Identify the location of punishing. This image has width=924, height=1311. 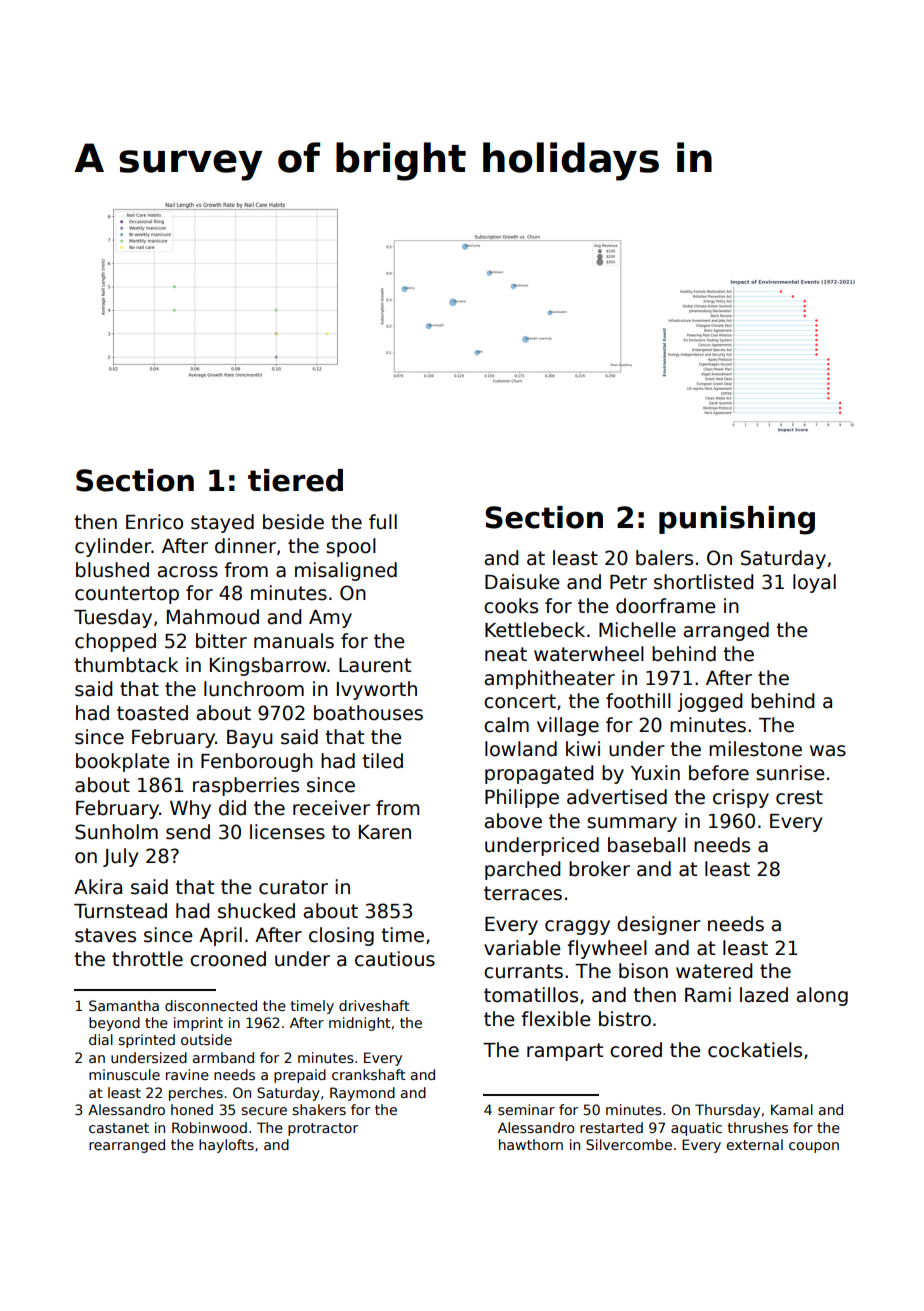
(737, 520).
